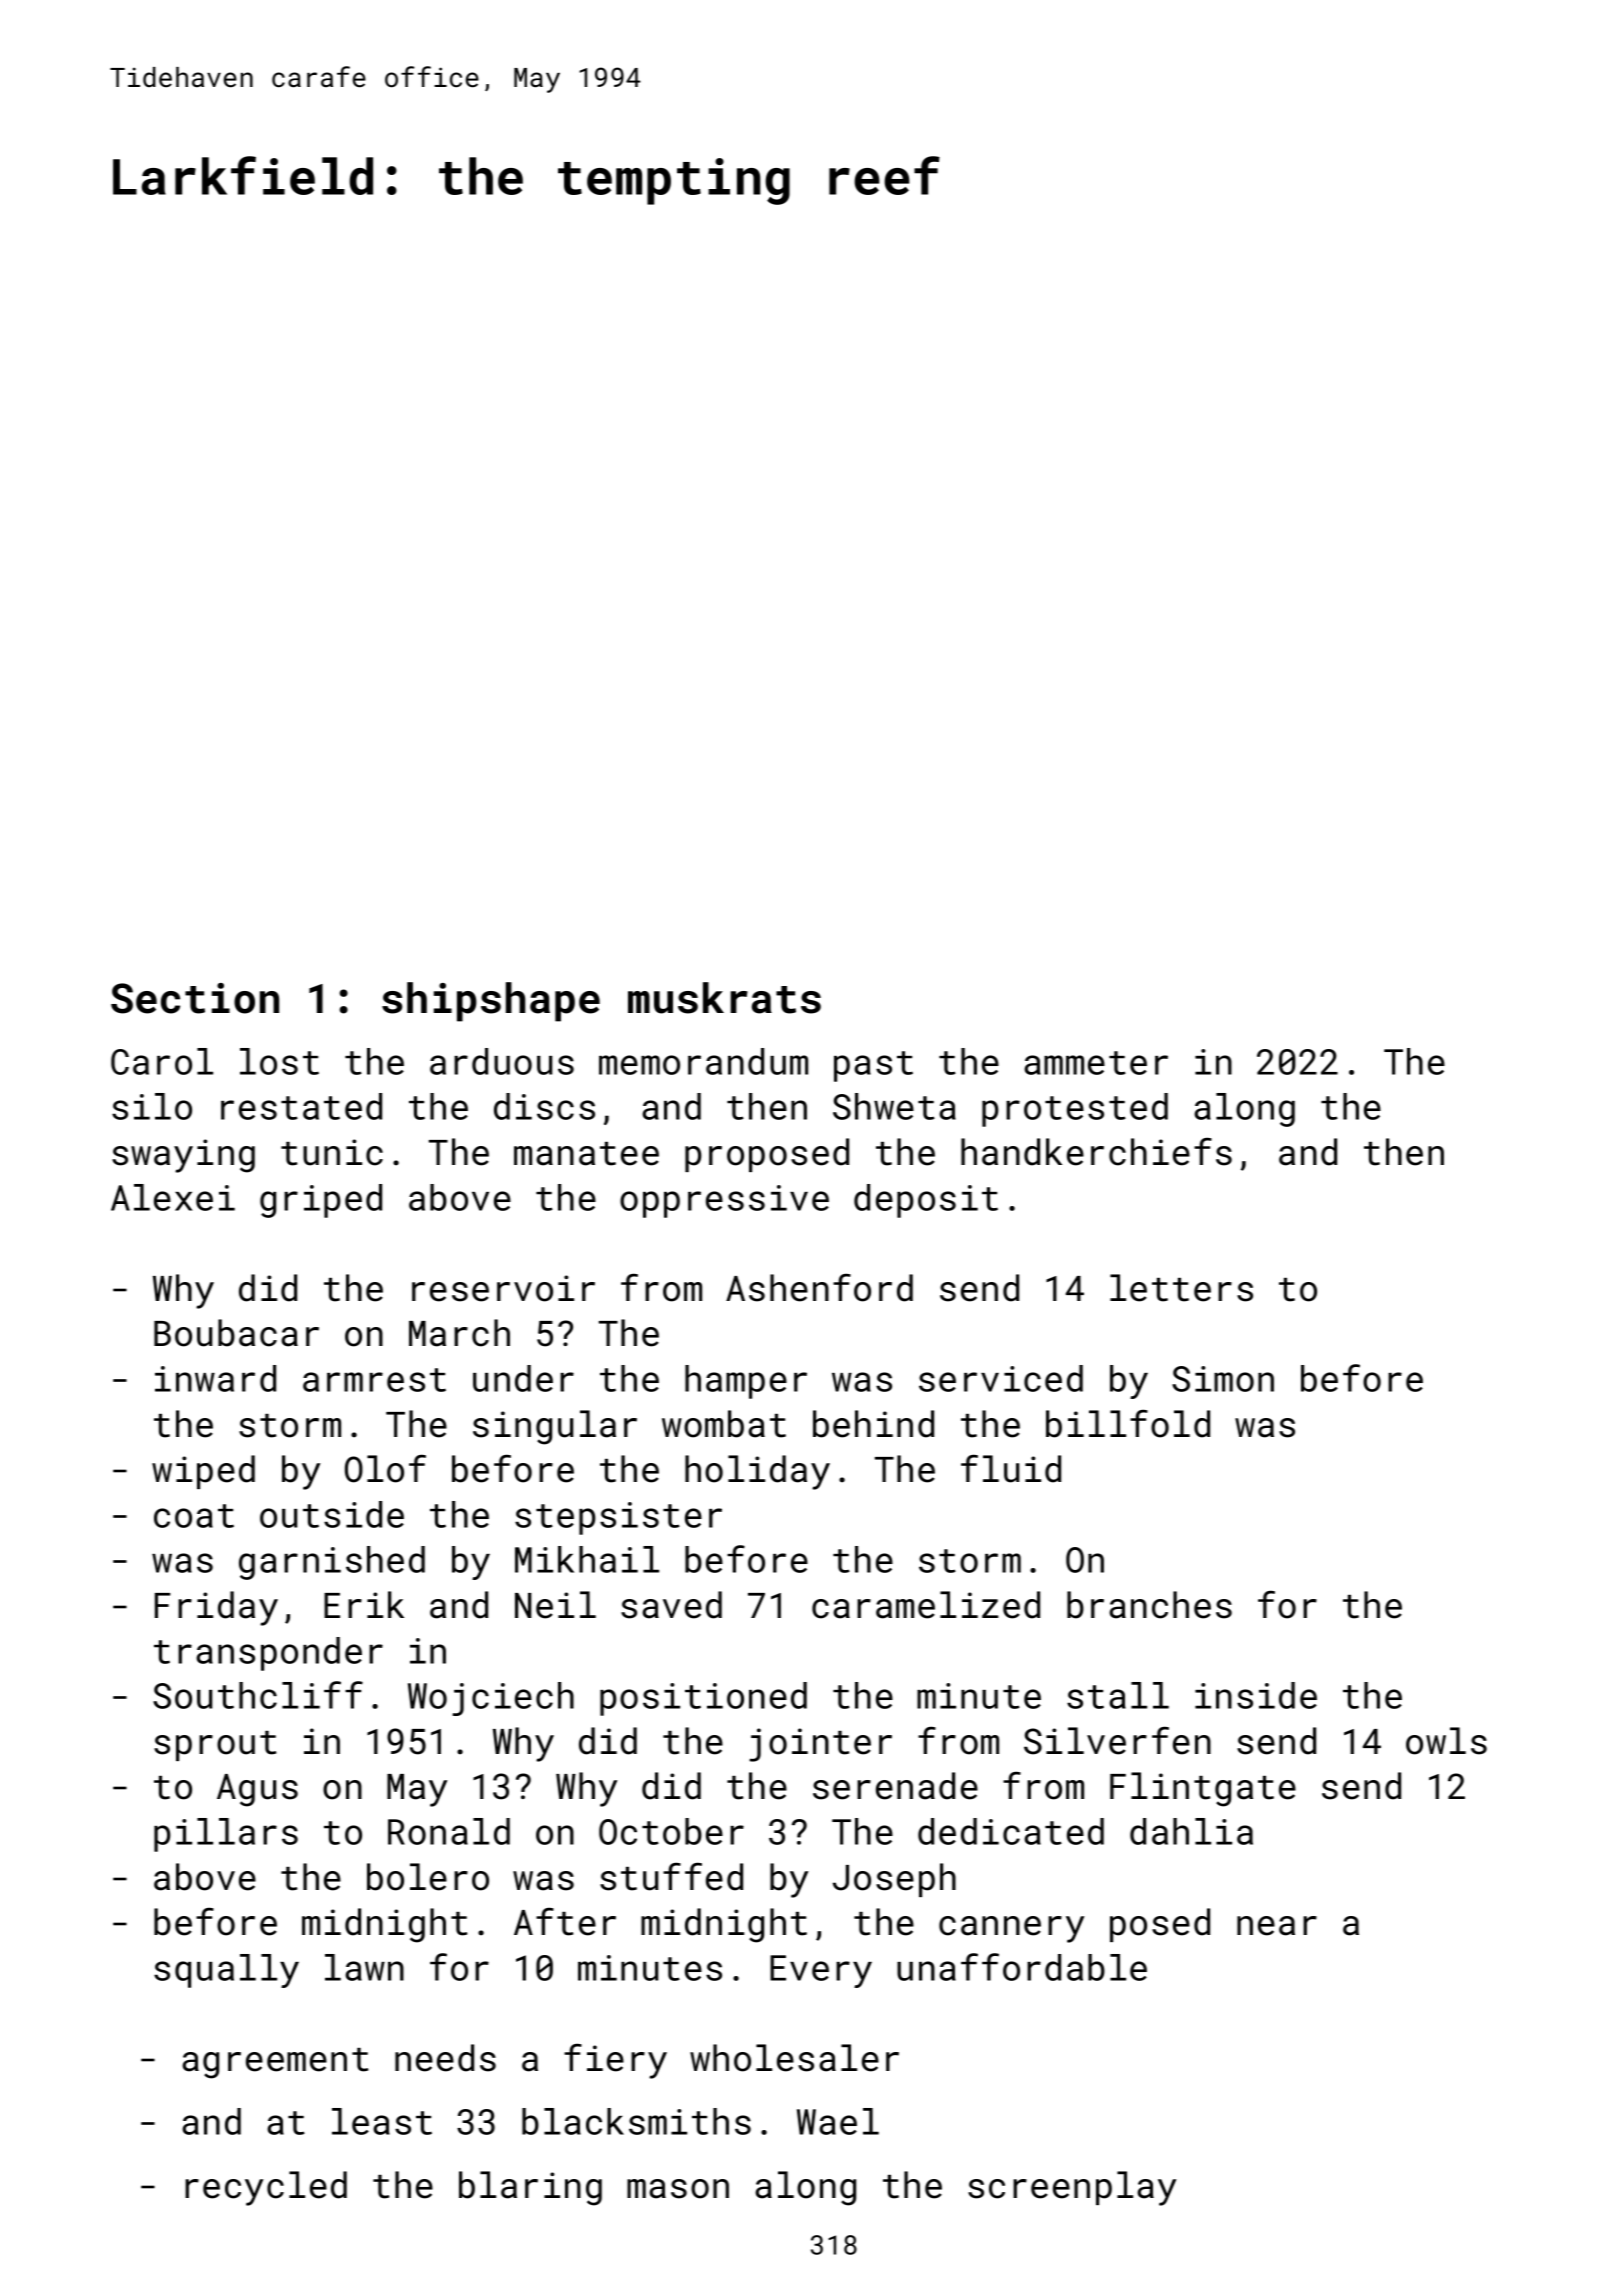  Describe the element at coordinates (236, 1333) in the screenshot. I see `Boubacar` at that location.
